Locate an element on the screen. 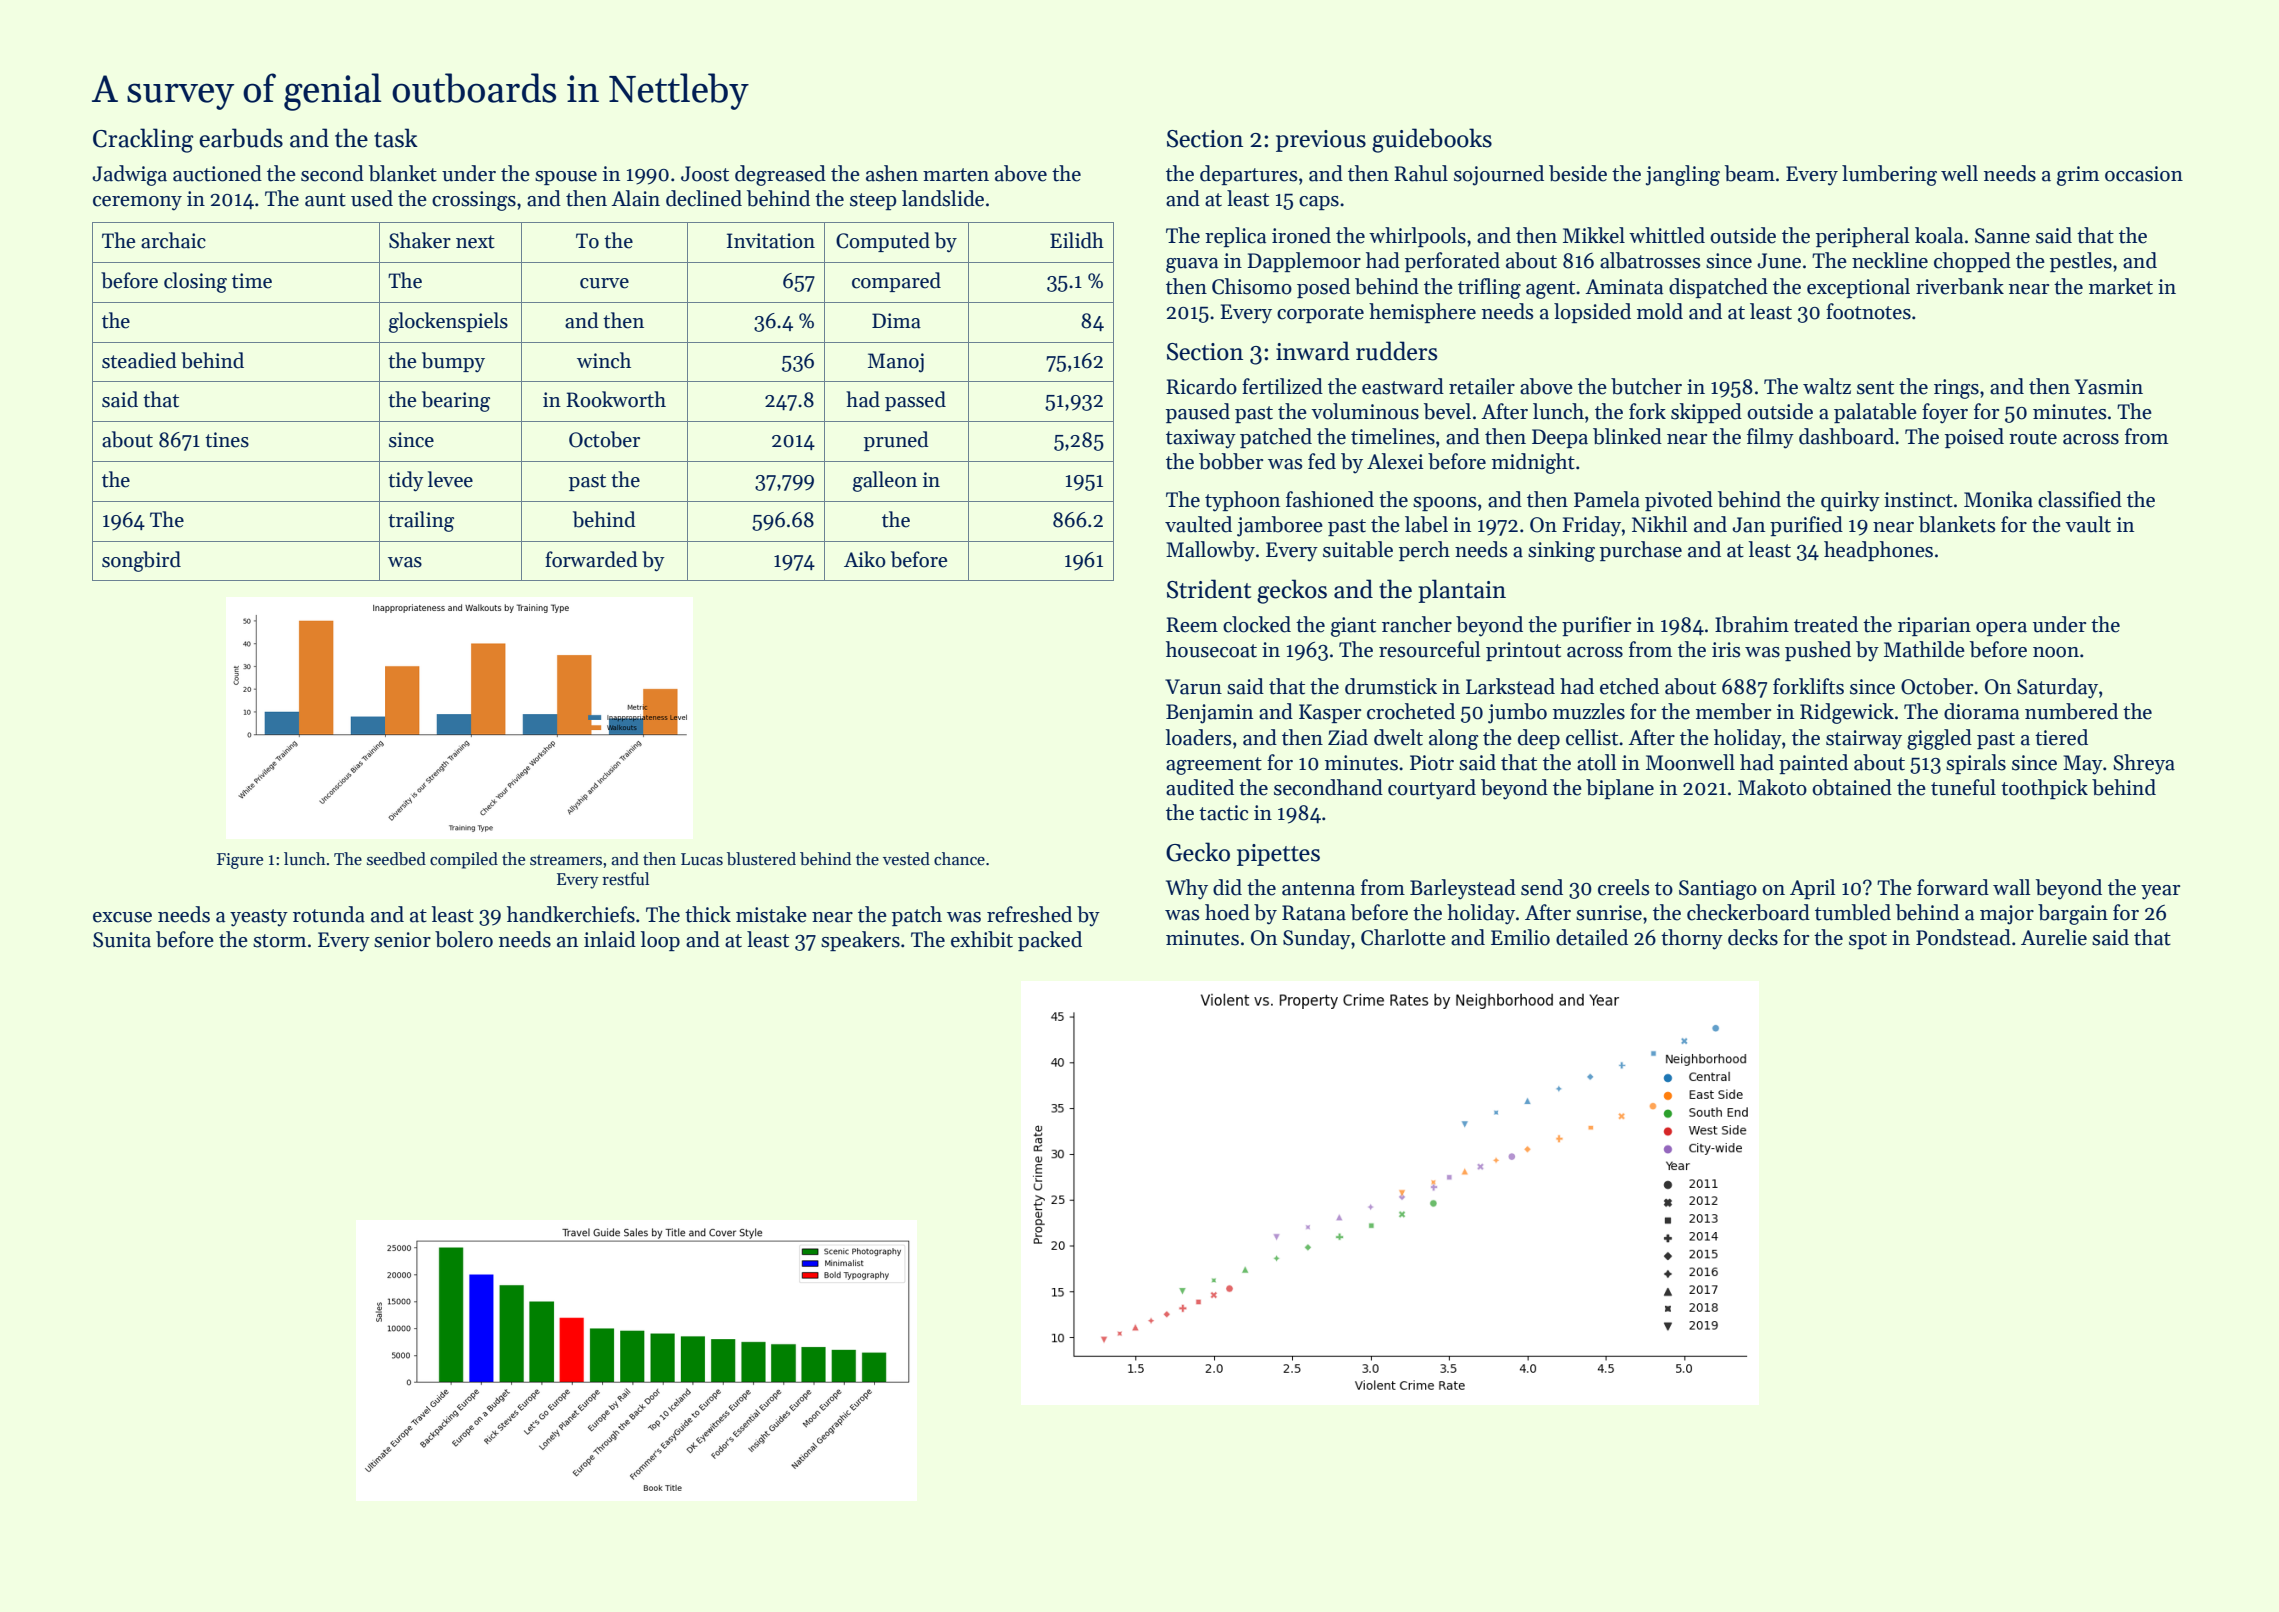  spirals is located at coordinates (1976, 764).
